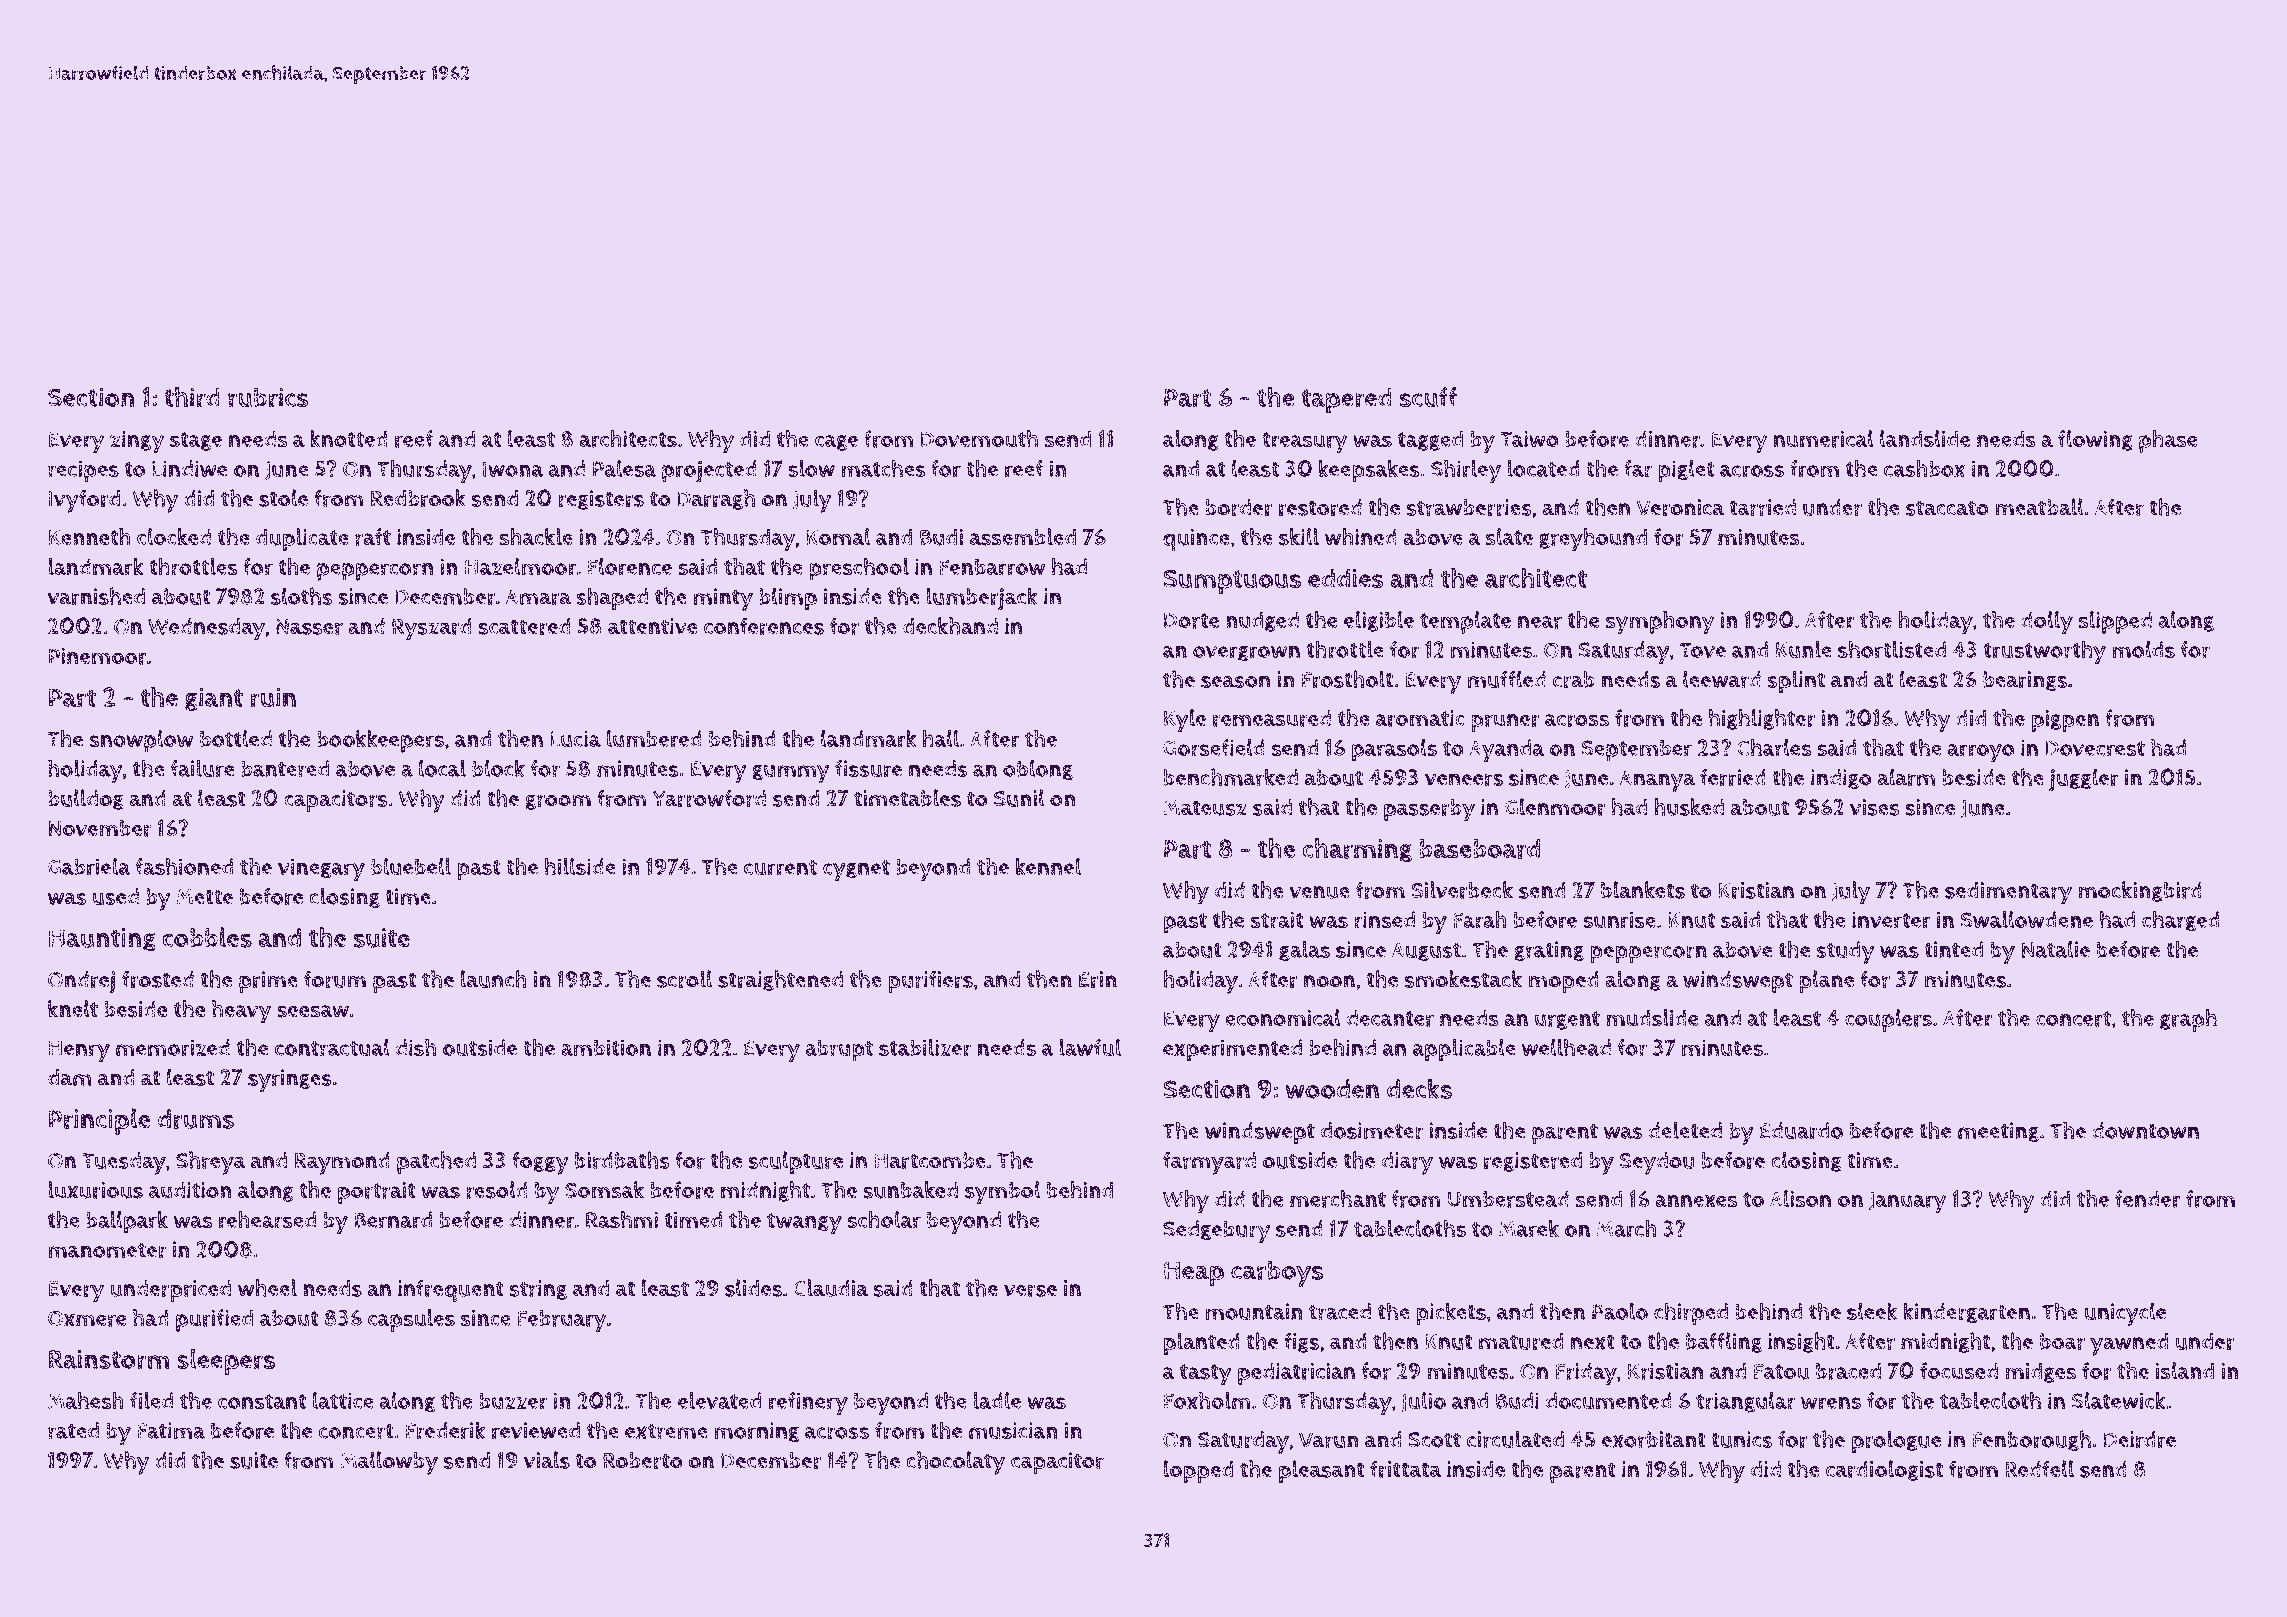 Image resolution: width=2287 pixels, height=1617 pixels. What do you see at coordinates (546, 1460) in the document?
I see `vials` at bounding box center [546, 1460].
